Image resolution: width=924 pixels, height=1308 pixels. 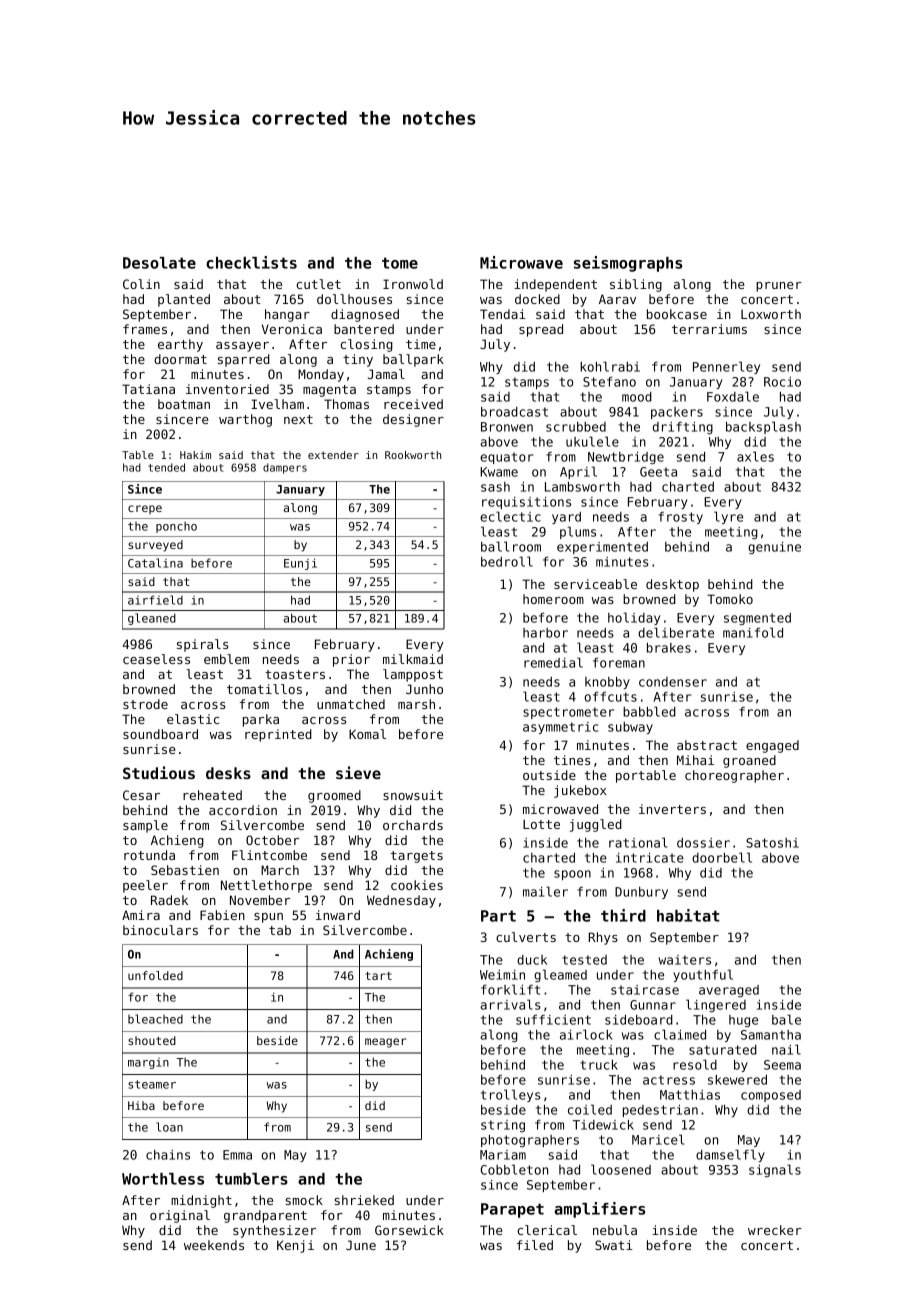 I want to click on Gorsewick, so click(x=409, y=1230).
